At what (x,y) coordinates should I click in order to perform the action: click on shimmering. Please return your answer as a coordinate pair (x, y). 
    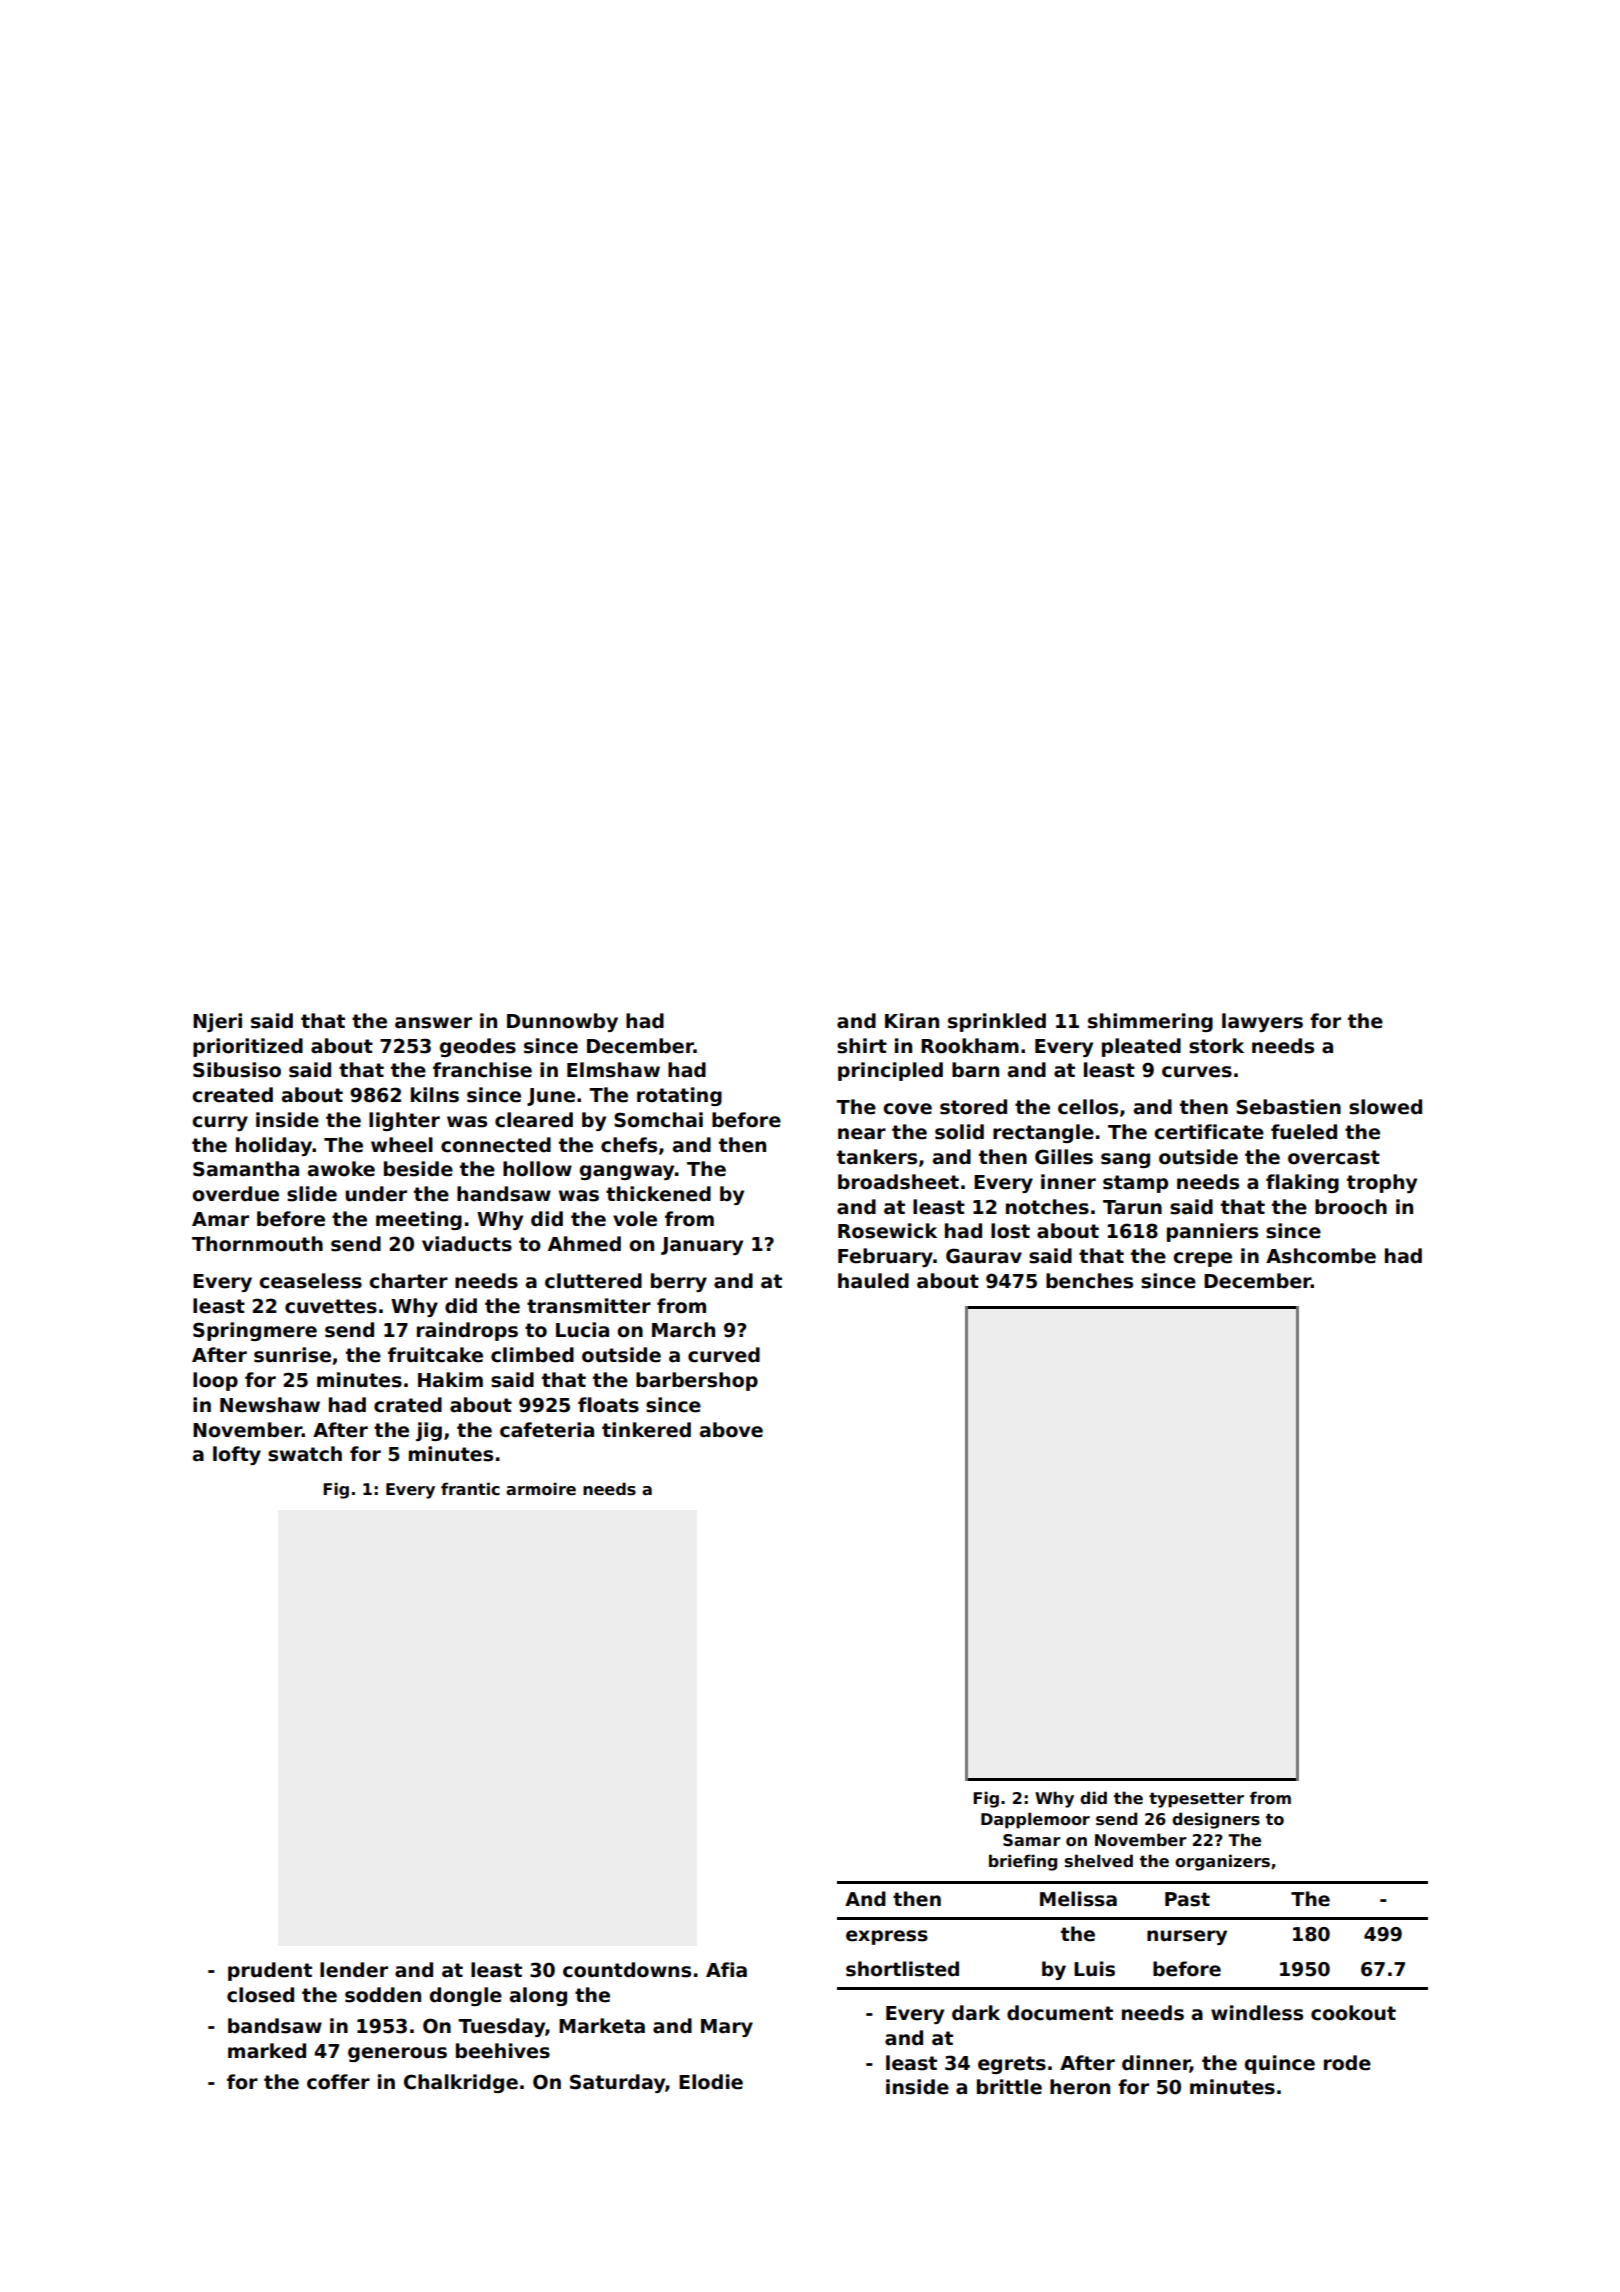
    Looking at the image, I should click on (1150, 1022).
